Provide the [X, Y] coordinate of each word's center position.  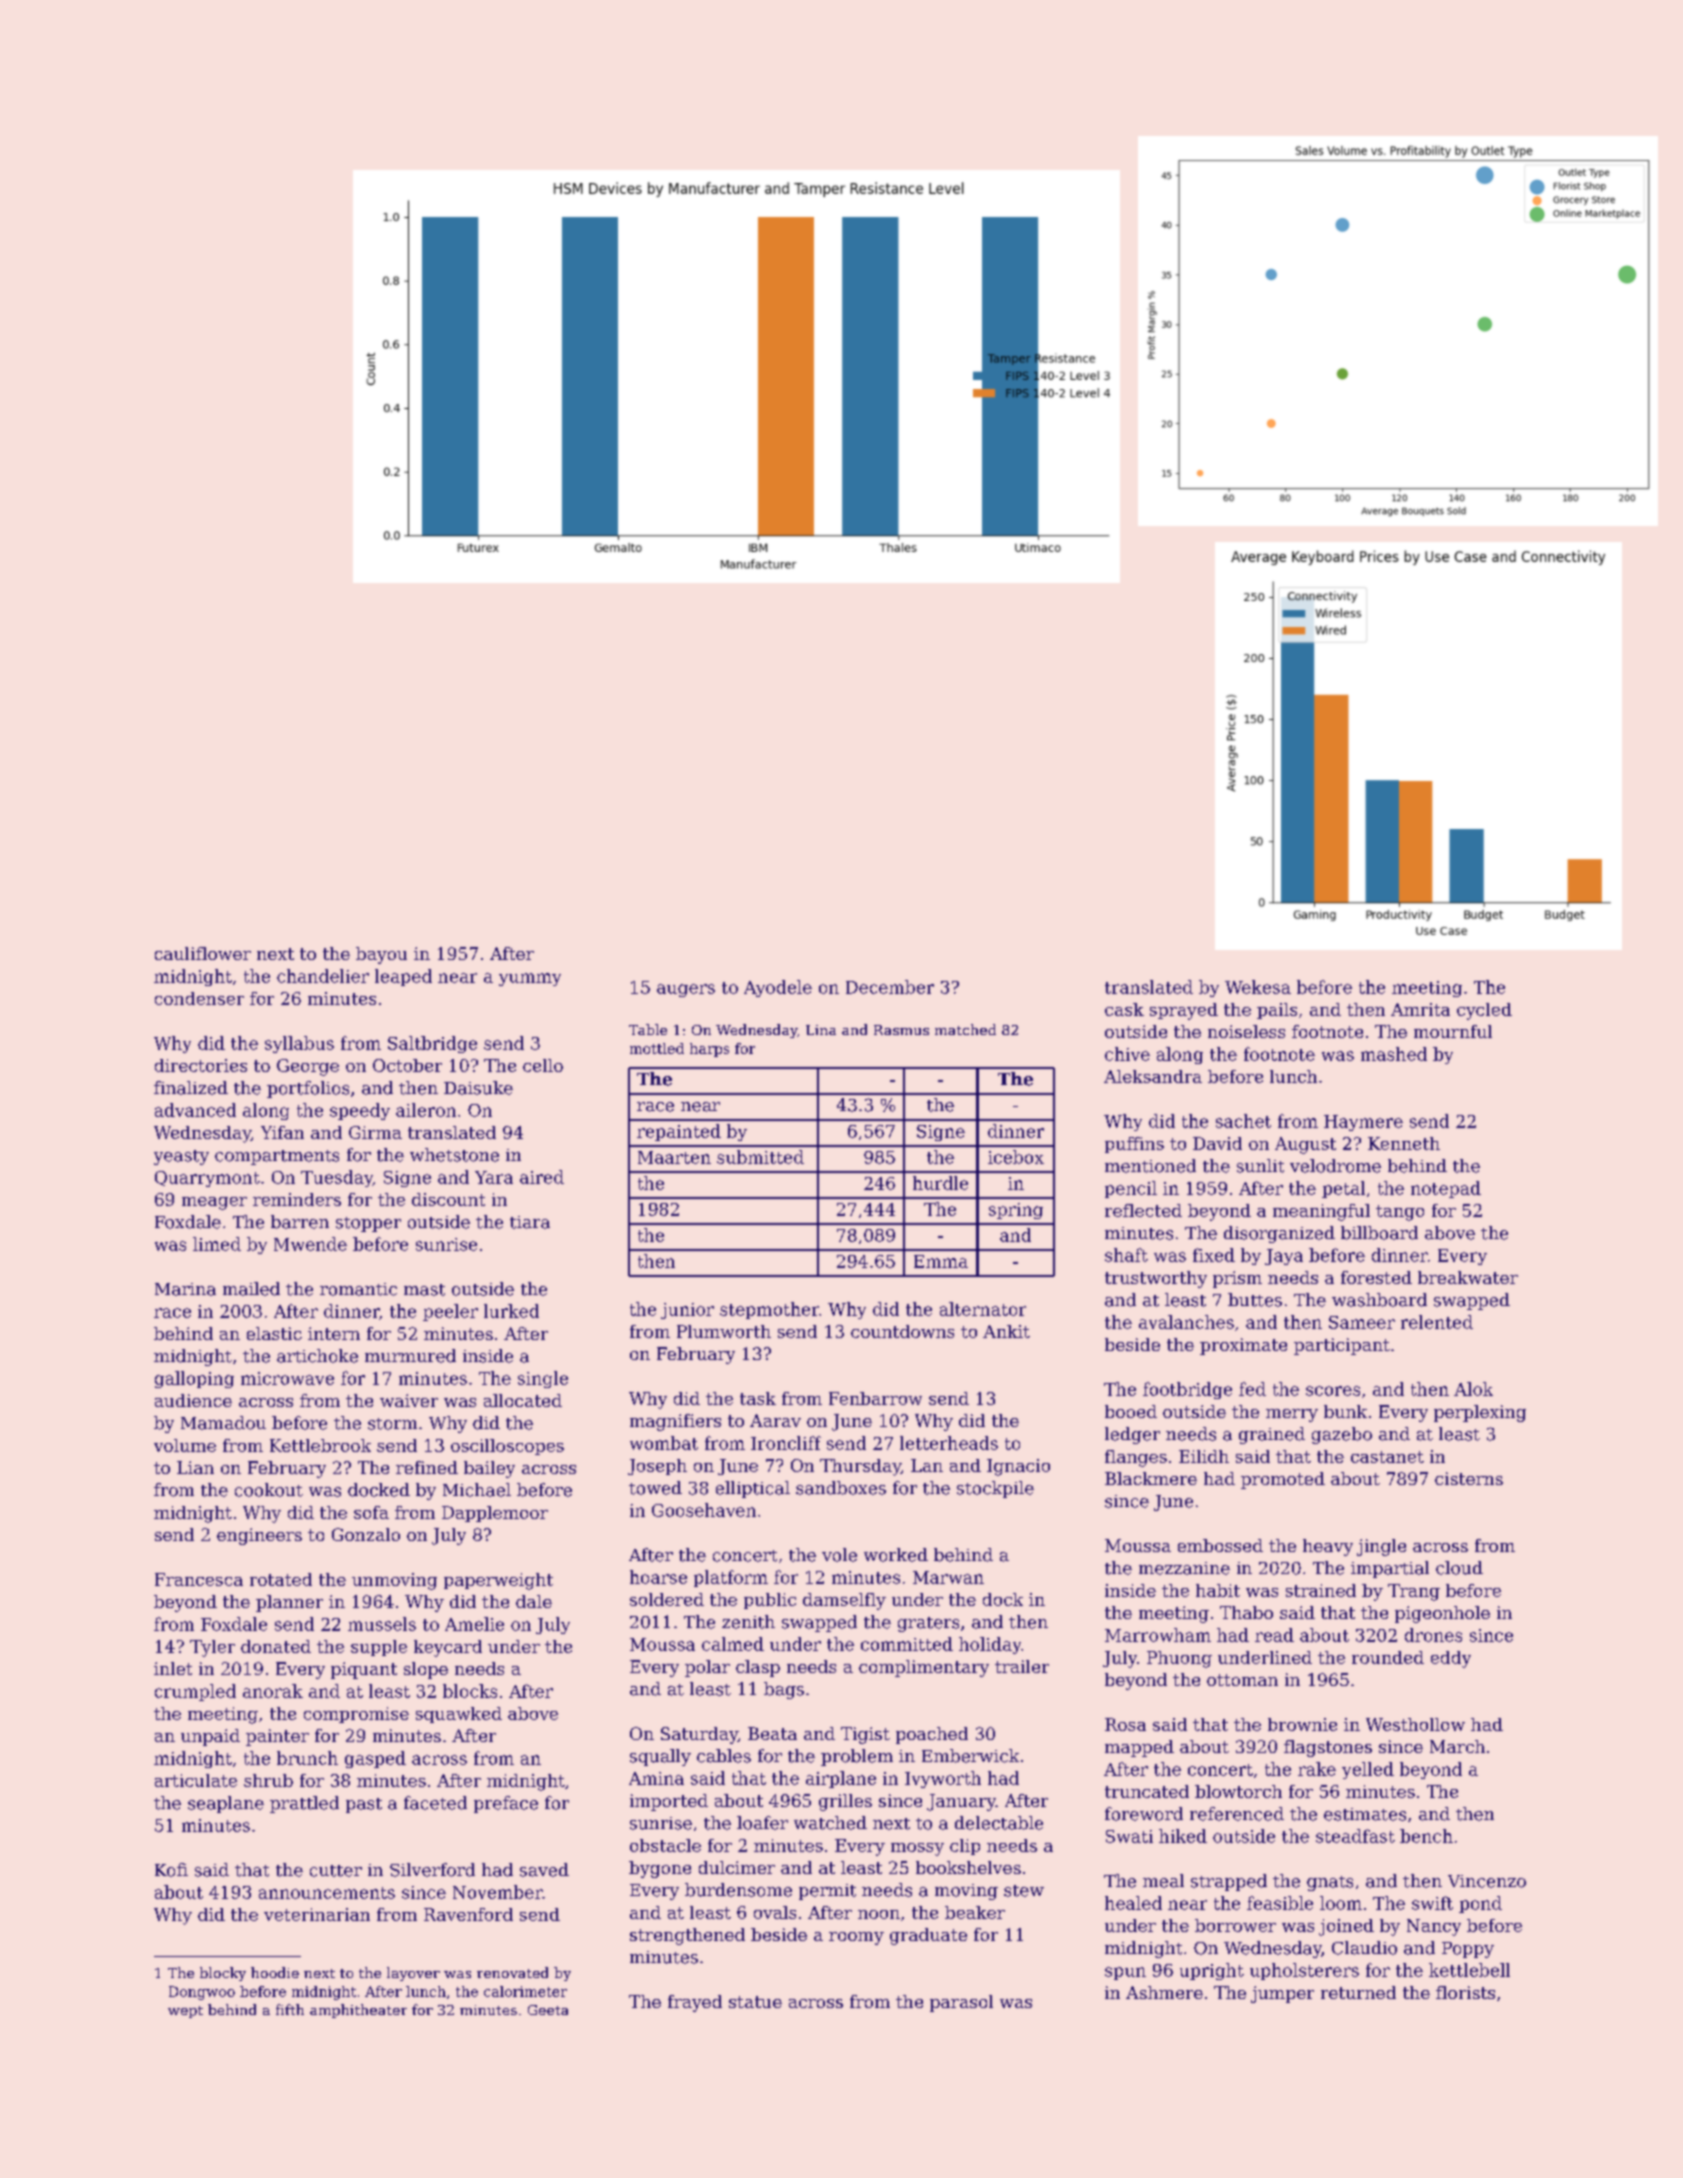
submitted [760, 1157]
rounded [1388, 1657]
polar [707, 1668]
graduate [928, 1936]
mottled [657, 1048]
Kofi [171, 1870]
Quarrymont [207, 1179]
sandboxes [841, 1488]
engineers [259, 1536]
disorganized [1279, 1234]
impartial [1390, 1569]
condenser [199, 998]
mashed [1394, 1054]
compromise [356, 1715]
